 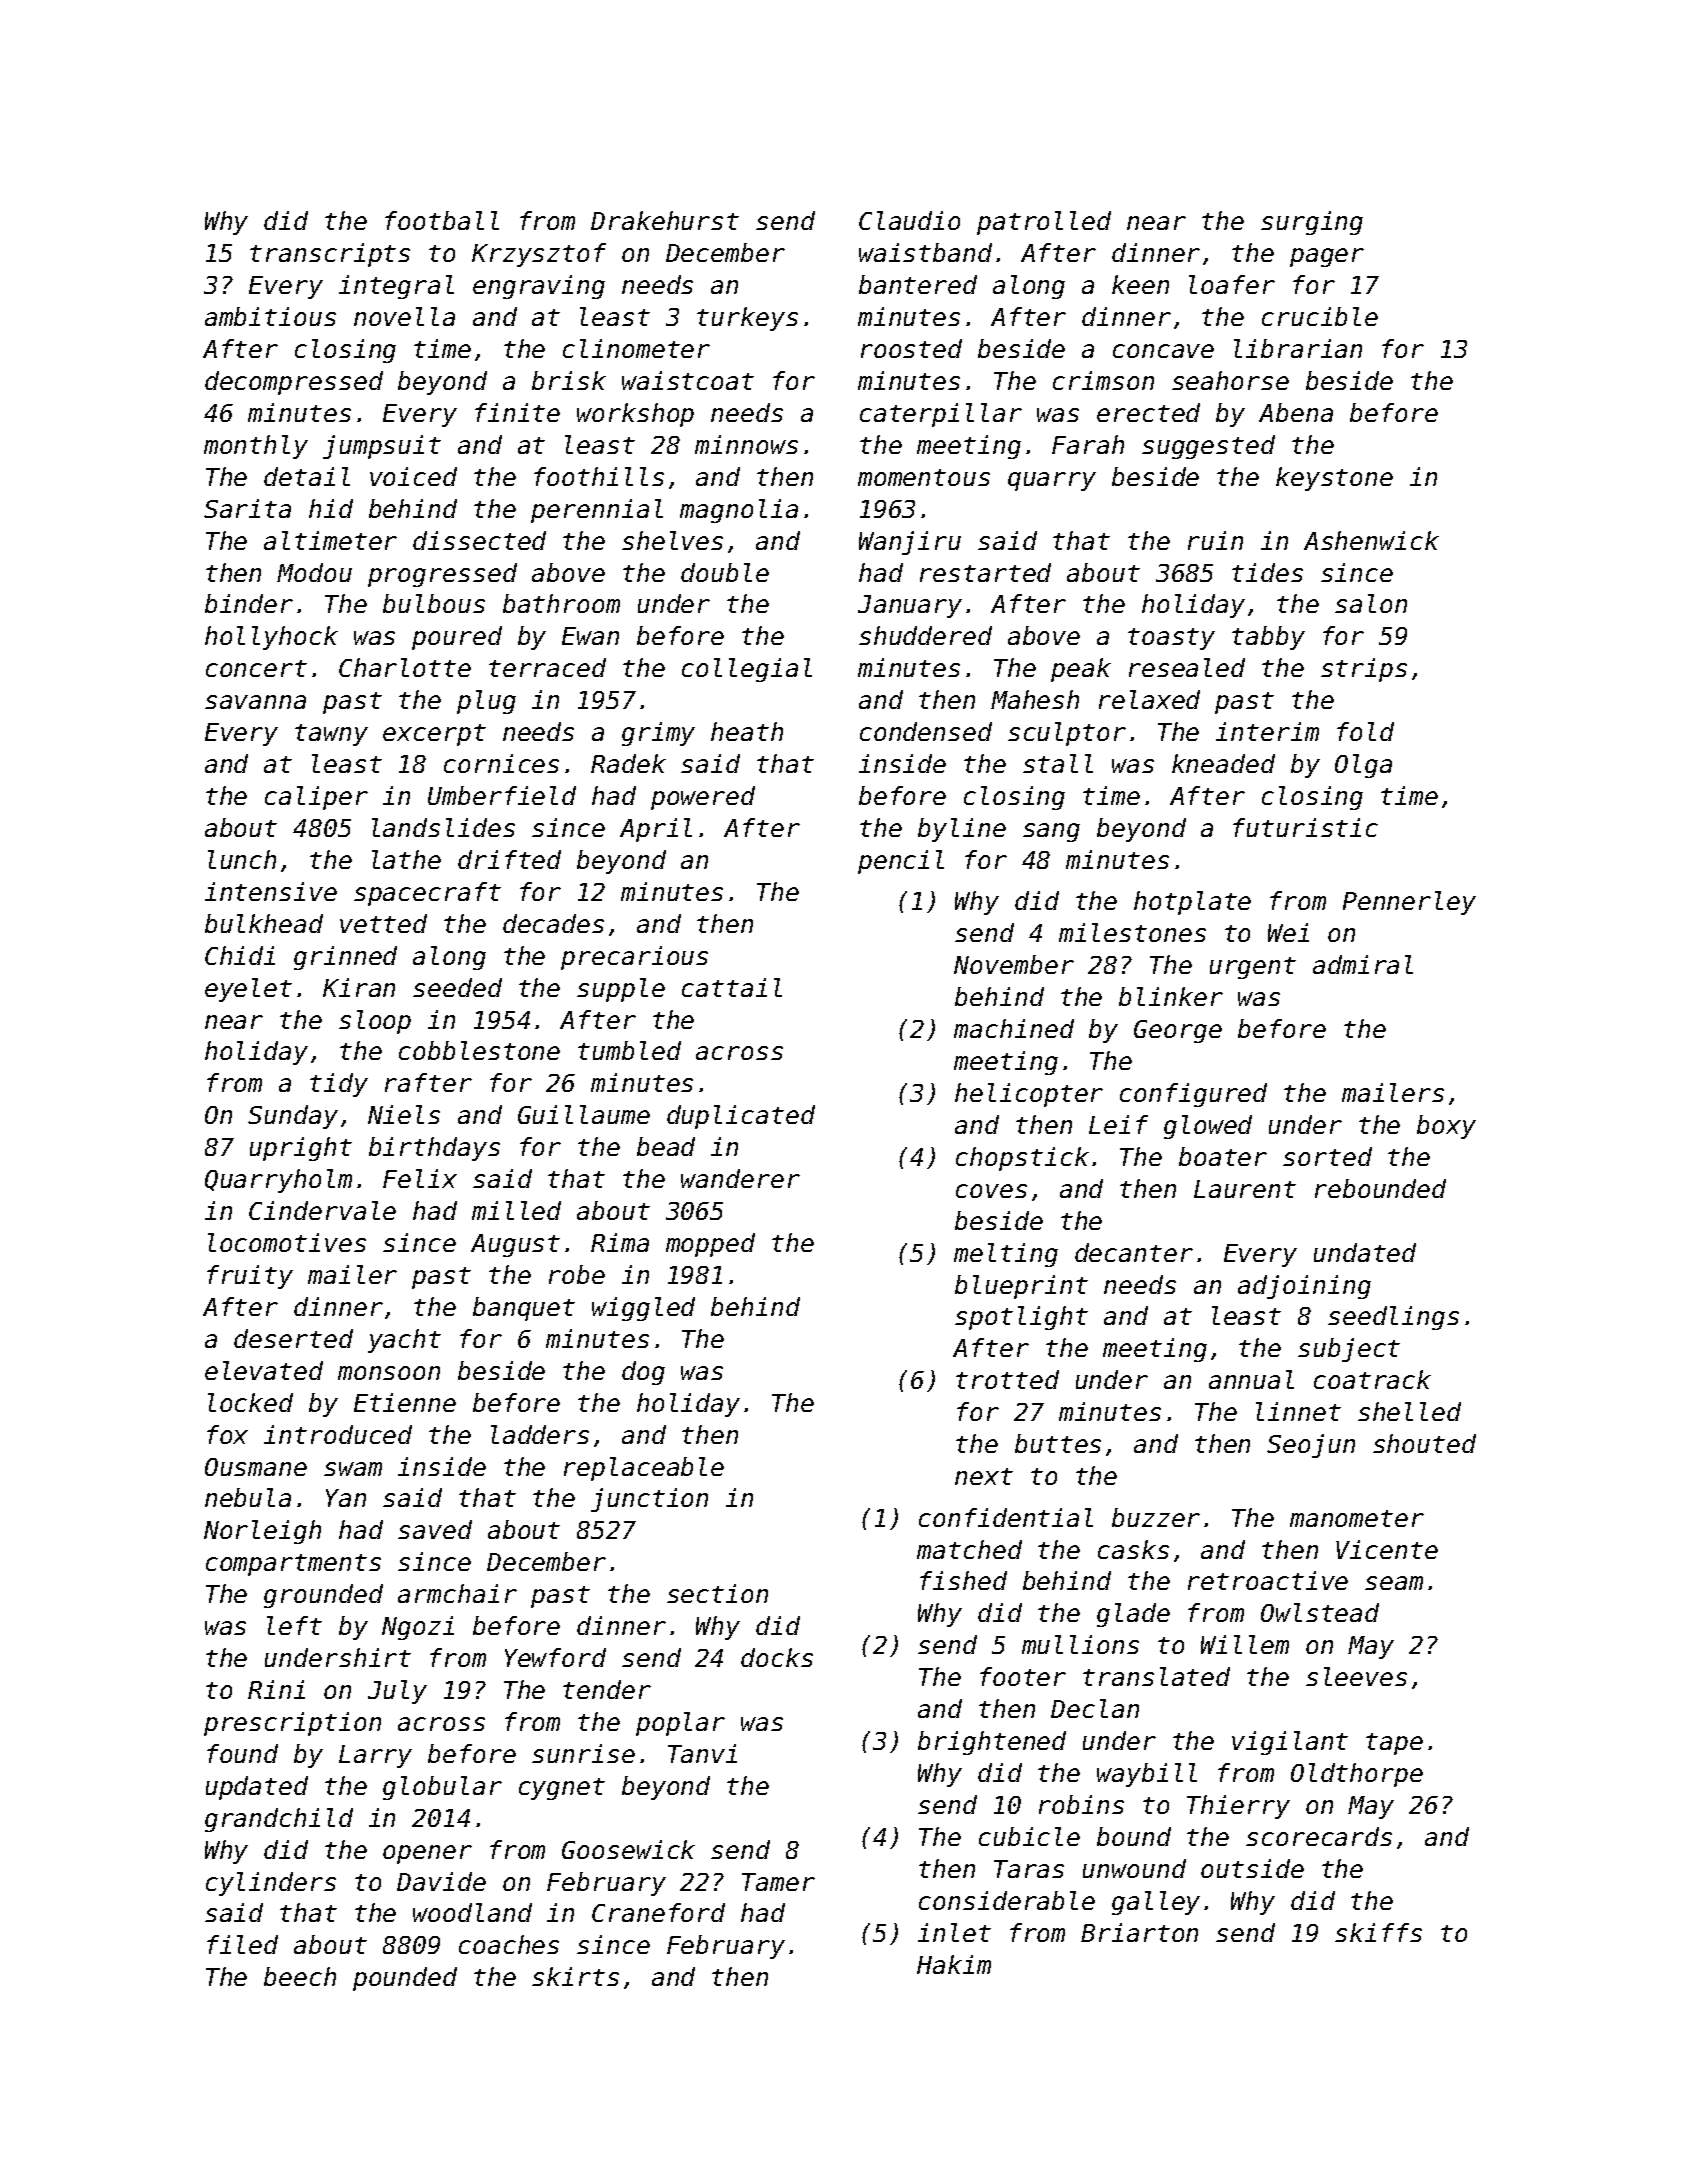 I want to click on fruity, so click(x=250, y=1277).
